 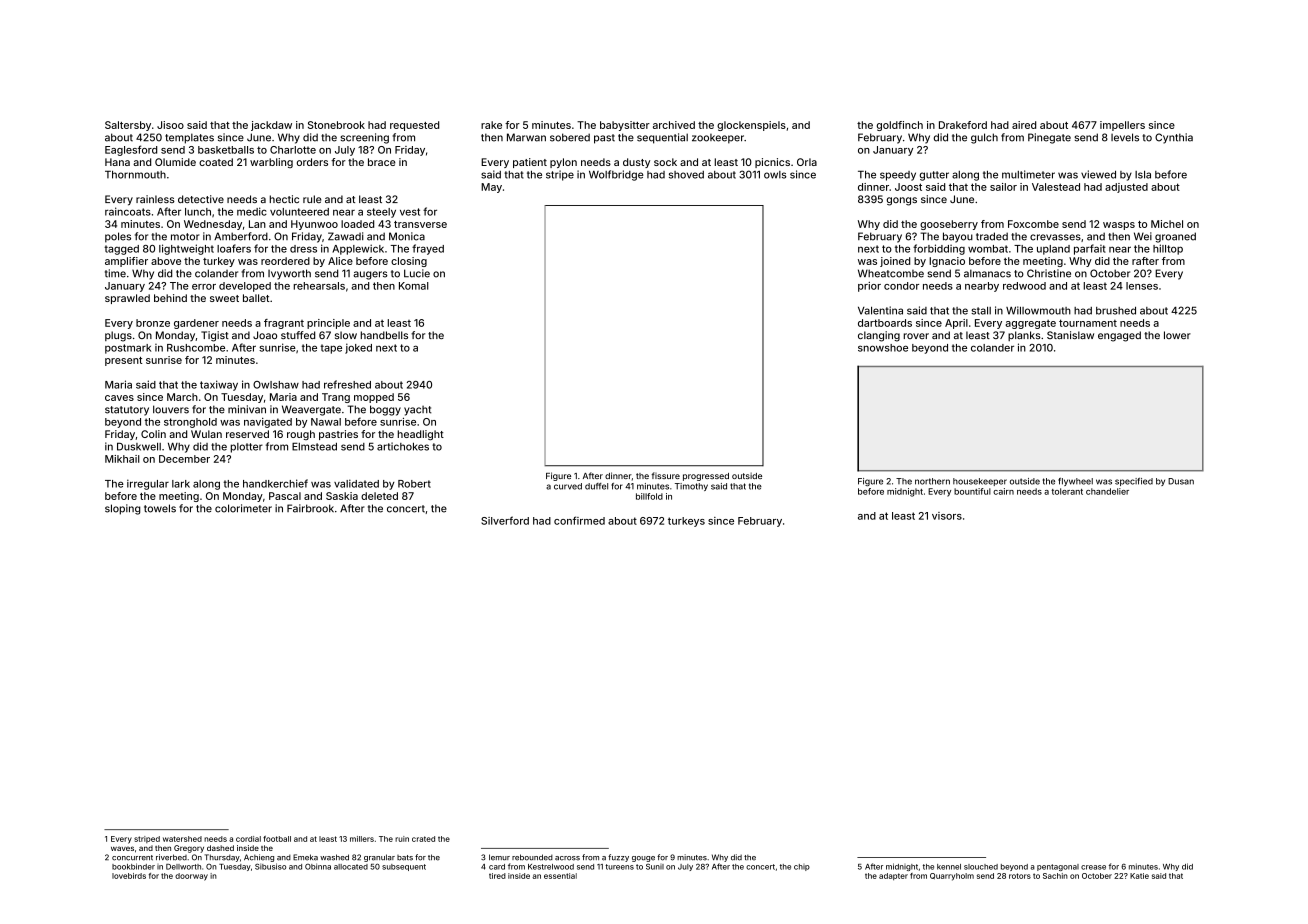 I want to click on goldfinch, so click(x=900, y=126).
